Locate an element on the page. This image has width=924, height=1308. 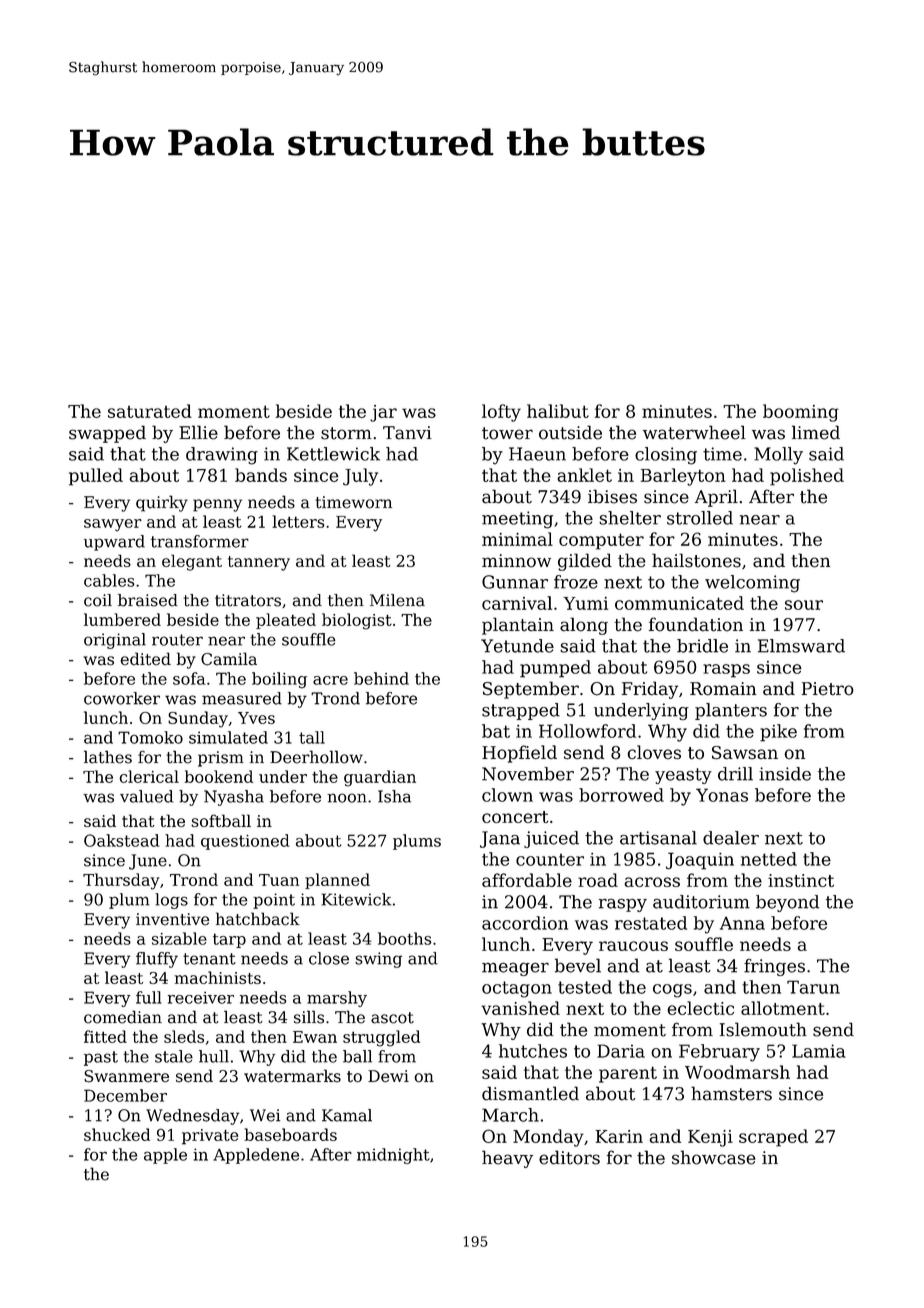
accordion is located at coordinates (525, 923).
